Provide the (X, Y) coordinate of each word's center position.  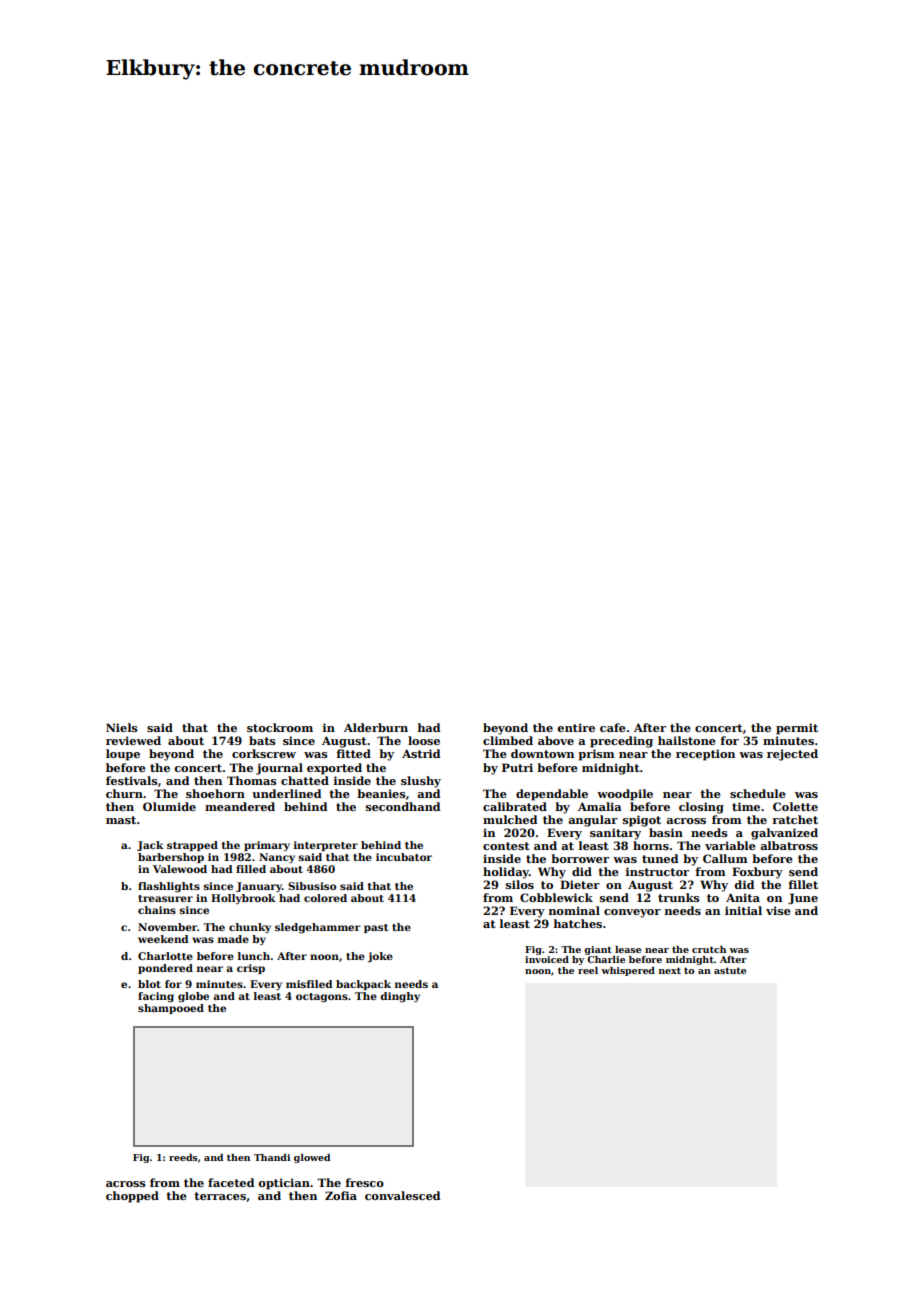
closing (701, 808)
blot (149, 984)
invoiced (547, 959)
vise (778, 910)
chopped (132, 1197)
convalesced (402, 1195)
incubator (404, 857)
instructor (657, 871)
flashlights (169, 887)
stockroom (280, 727)
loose (424, 740)
